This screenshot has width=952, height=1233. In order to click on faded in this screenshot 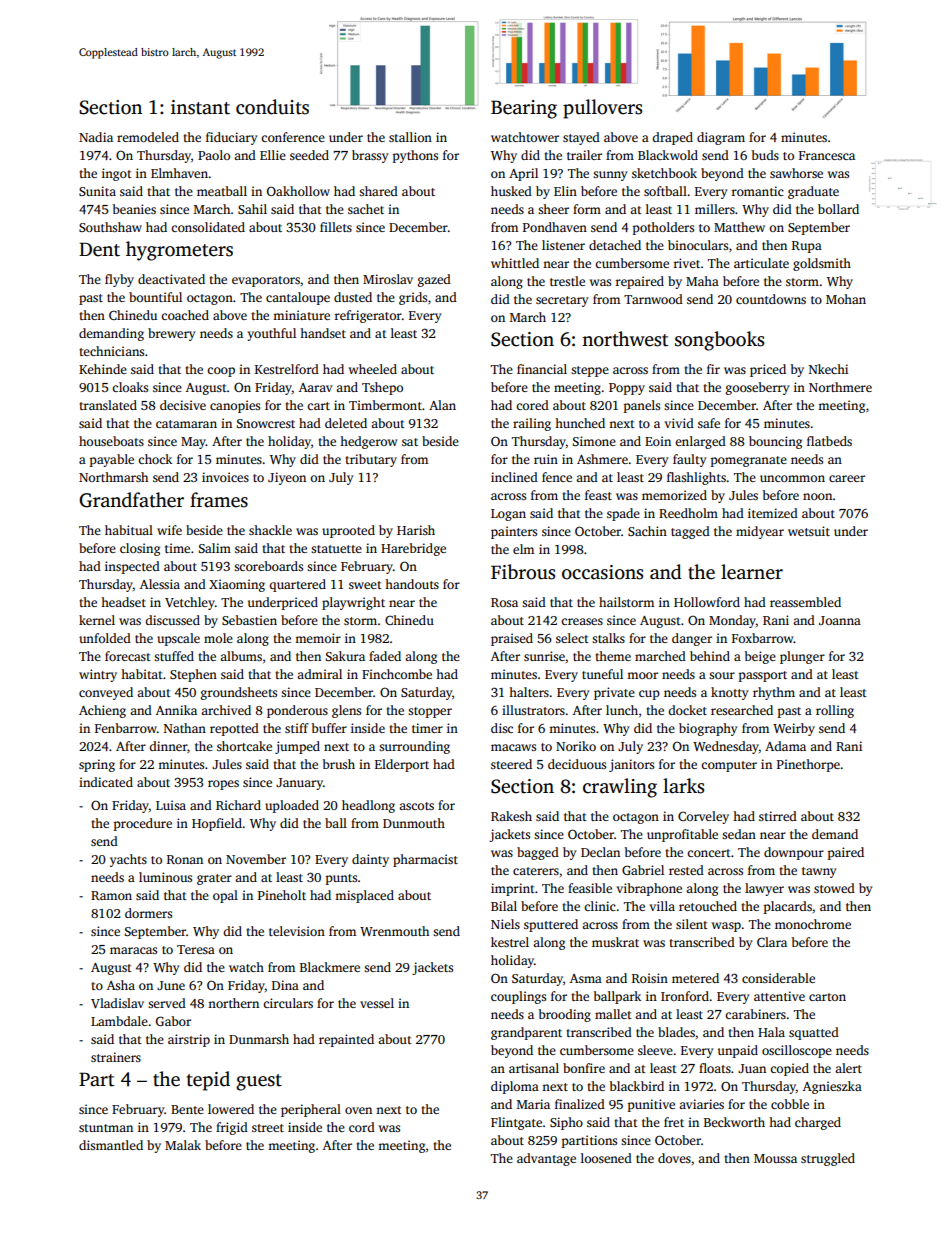, I will do `click(385, 656)`.
